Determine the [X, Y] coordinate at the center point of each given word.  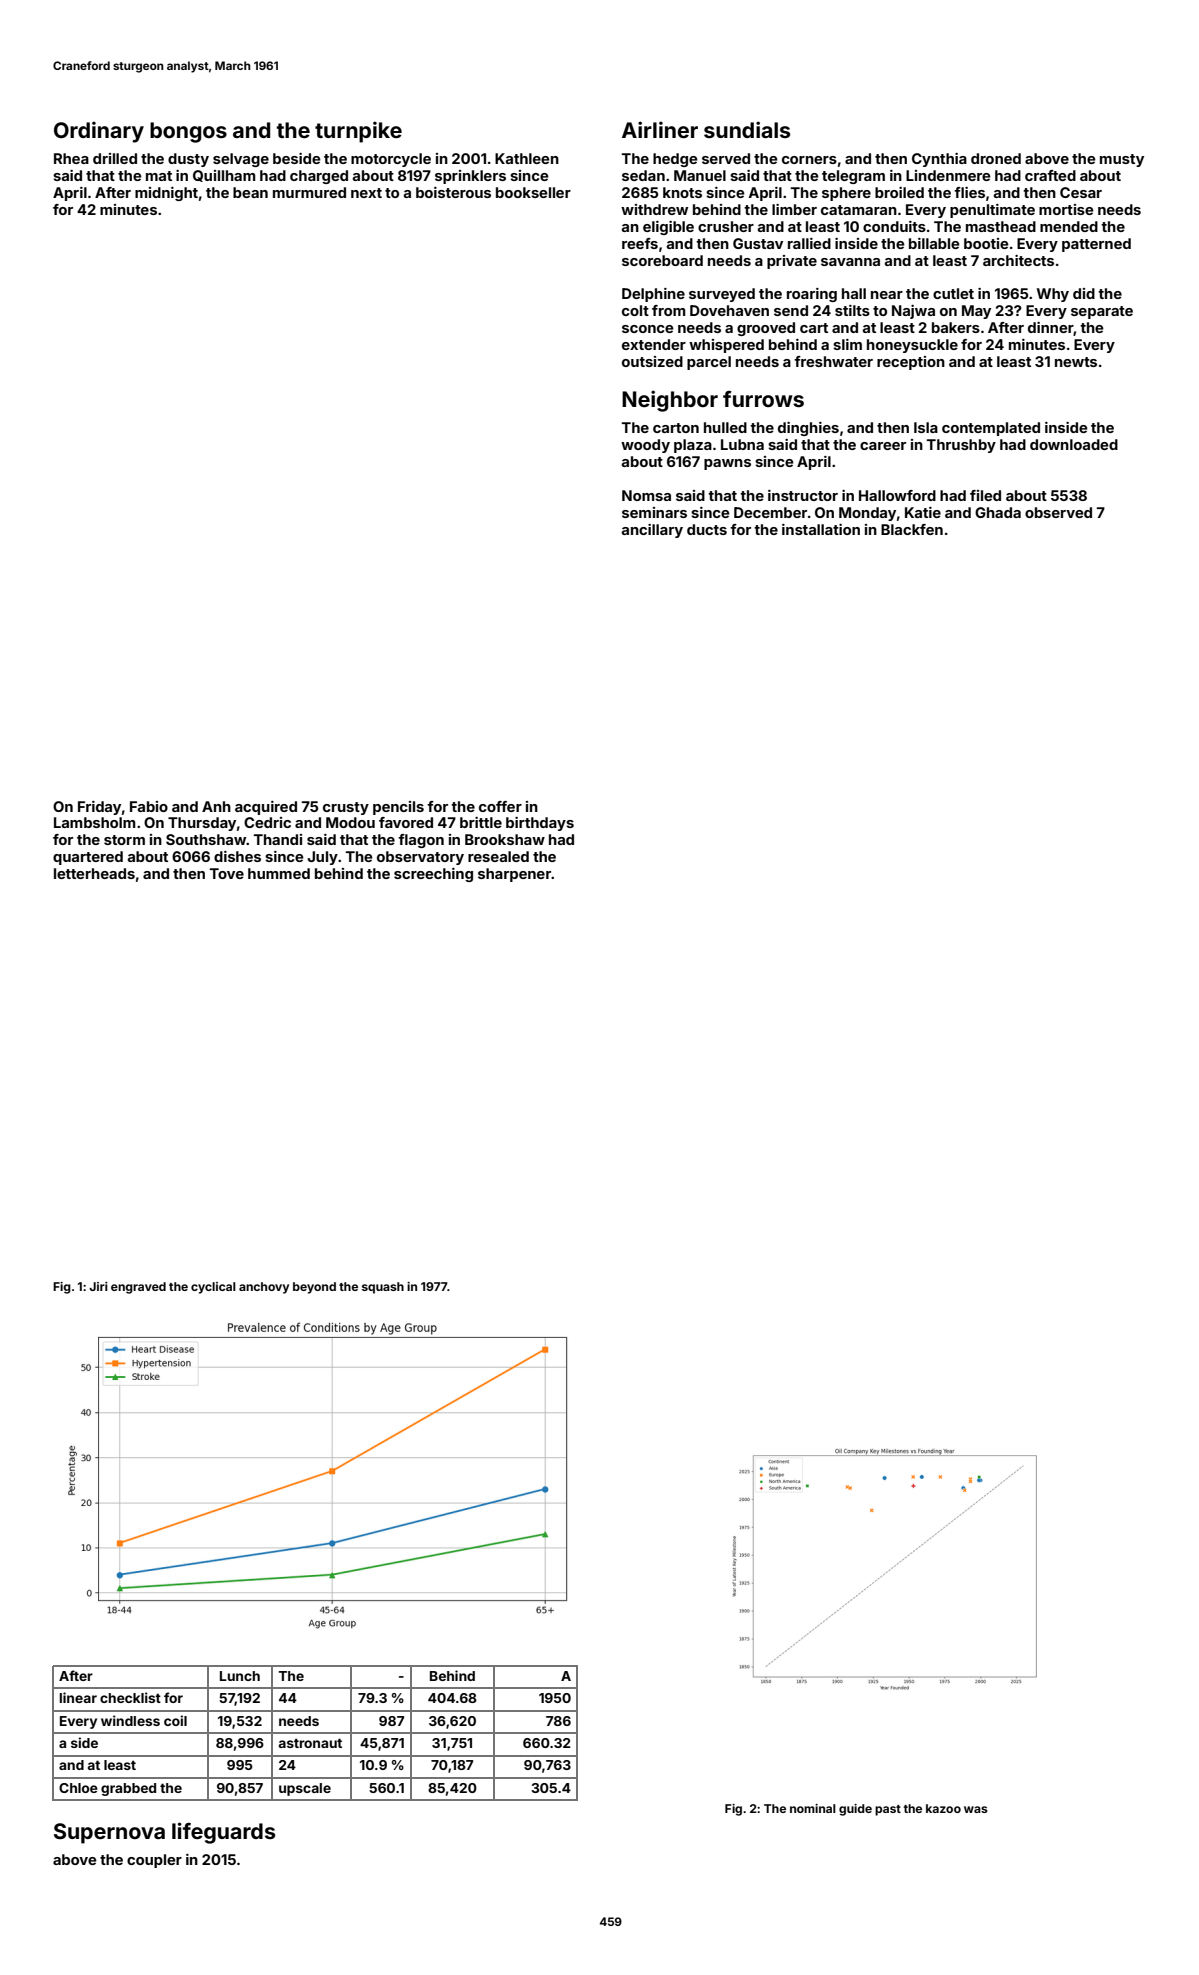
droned [996, 158]
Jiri [98, 1286]
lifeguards [223, 1833]
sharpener [514, 875]
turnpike [358, 132]
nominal [813, 1808]
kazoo [943, 1808]
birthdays [540, 824]
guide [855, 1810]
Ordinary [99, 132]
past [888, 1810]
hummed [279, 873]
